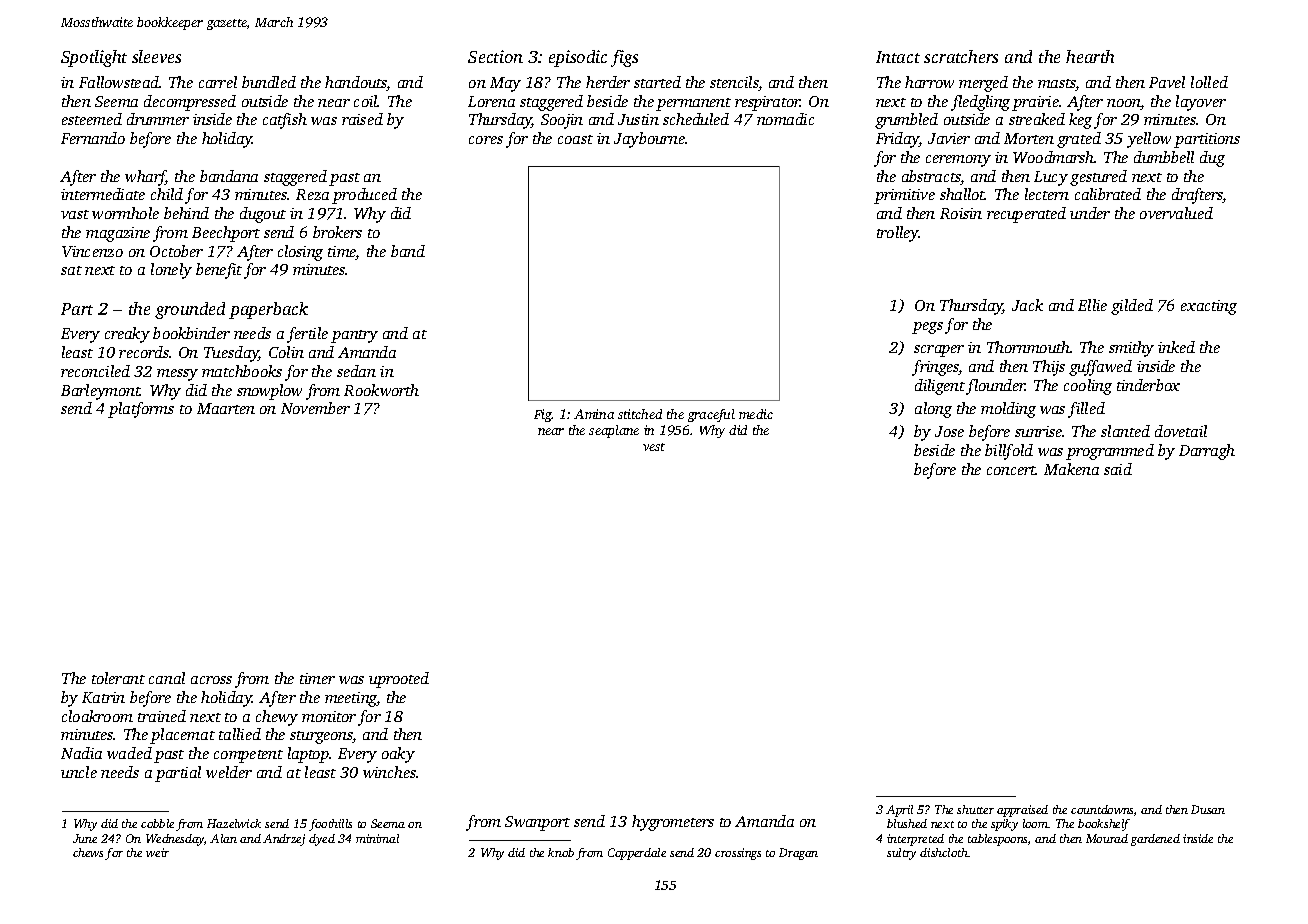  What do you see at coordinates (637, 854) in the page?
I see `Copperdale` at bounding box center [637, 854].
